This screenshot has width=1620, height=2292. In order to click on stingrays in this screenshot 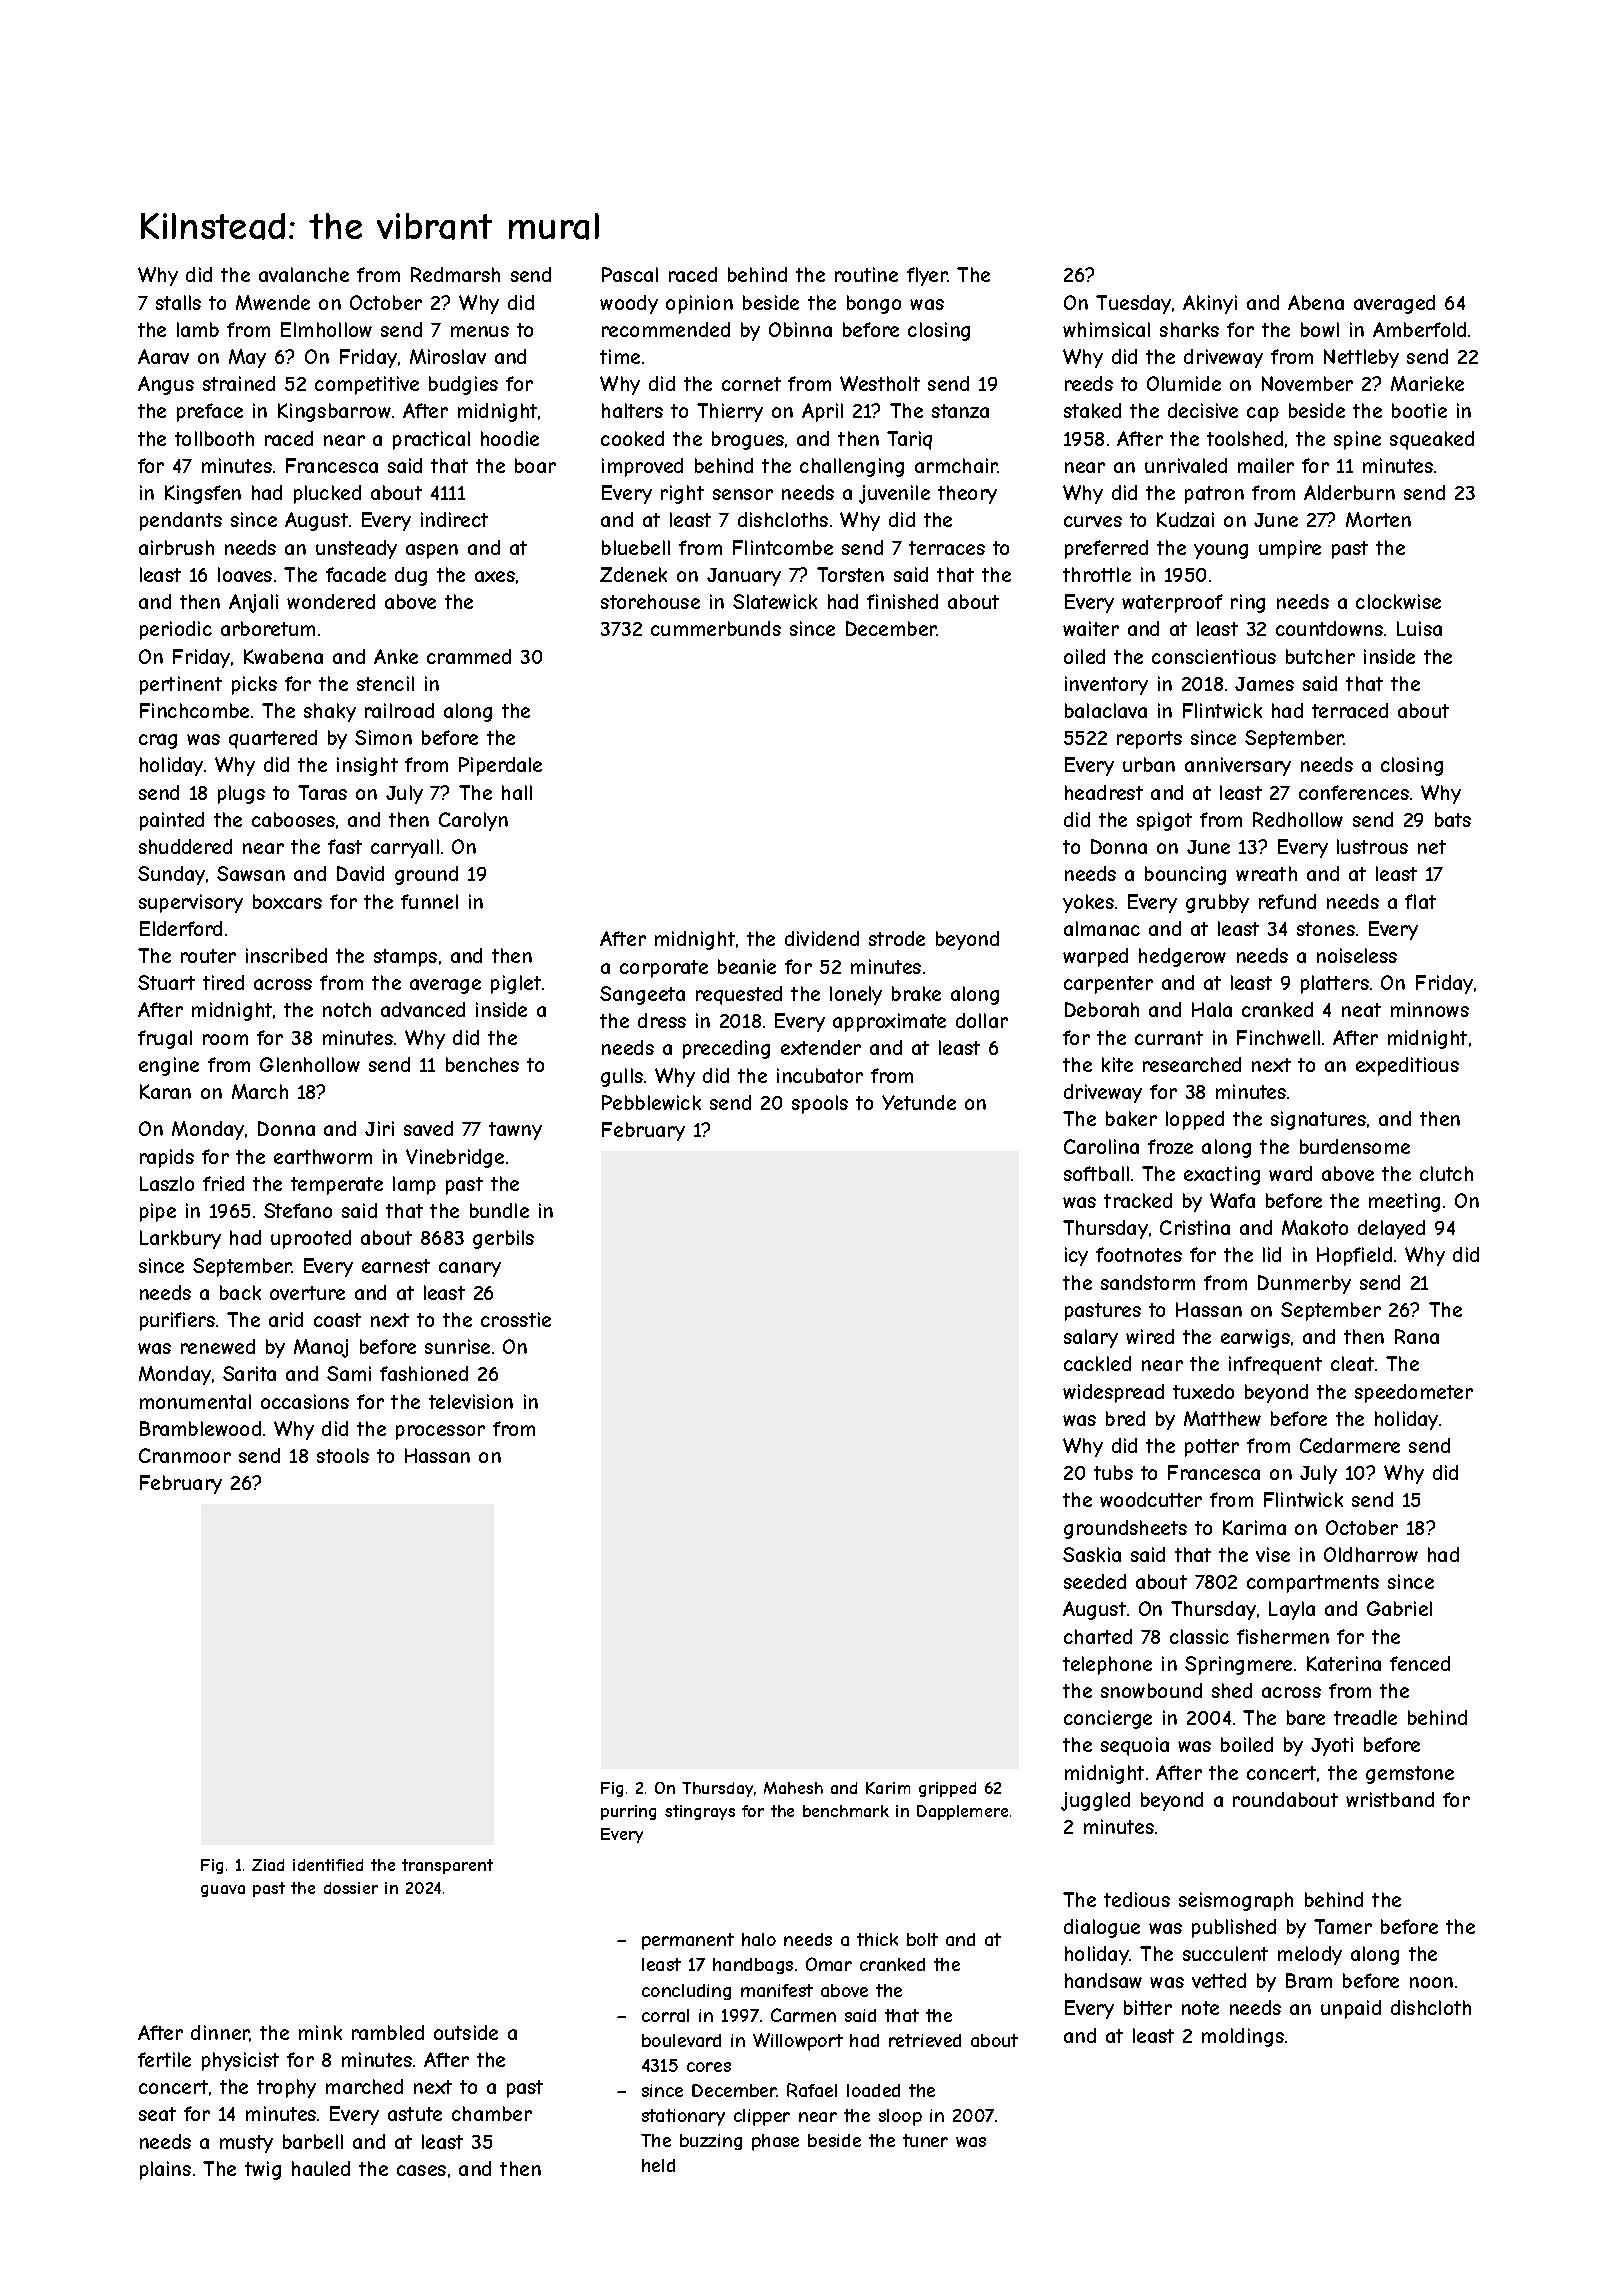, I will do `click(700, 1812)`.
